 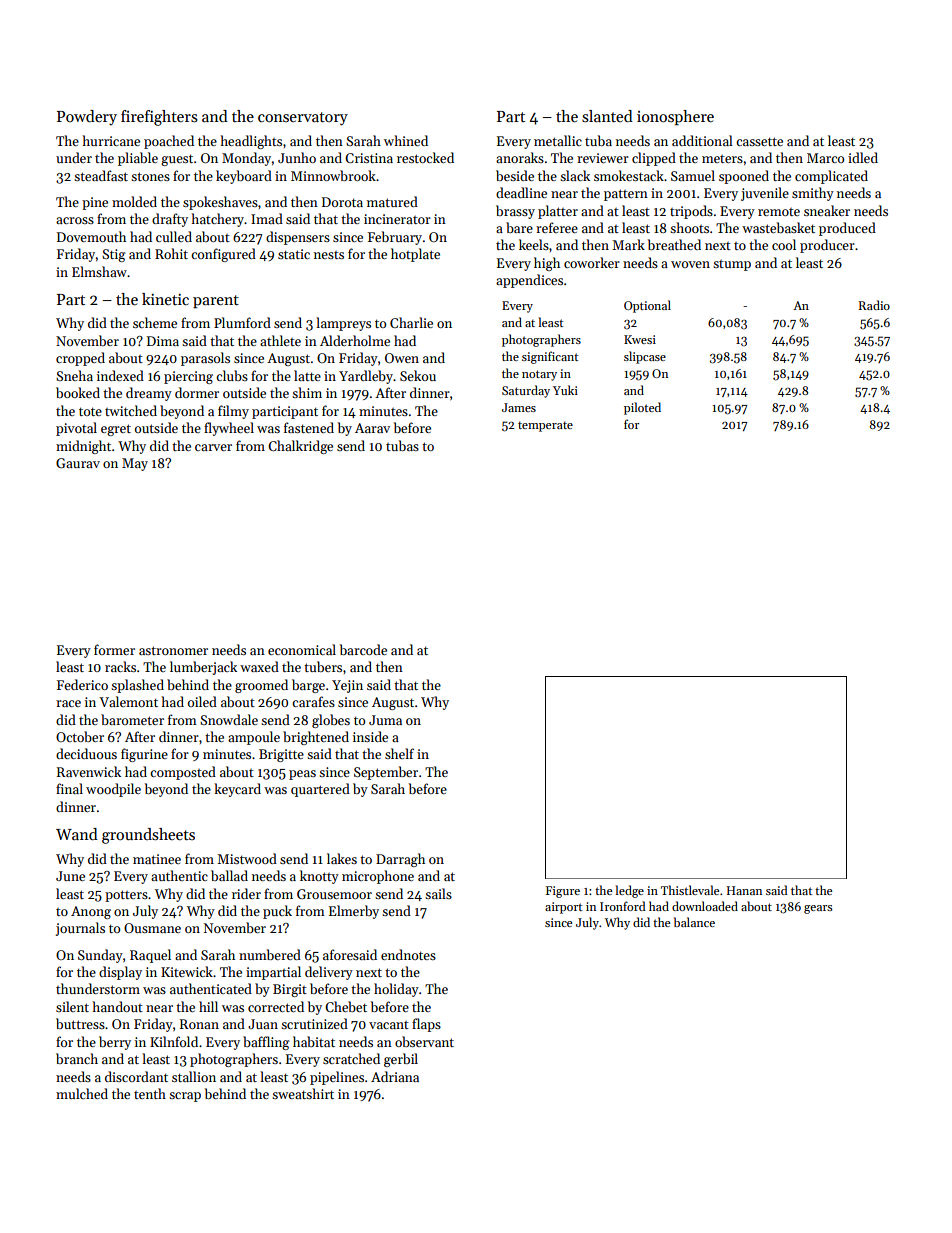 I want to click on Juma, so click(x=385, y=720).
